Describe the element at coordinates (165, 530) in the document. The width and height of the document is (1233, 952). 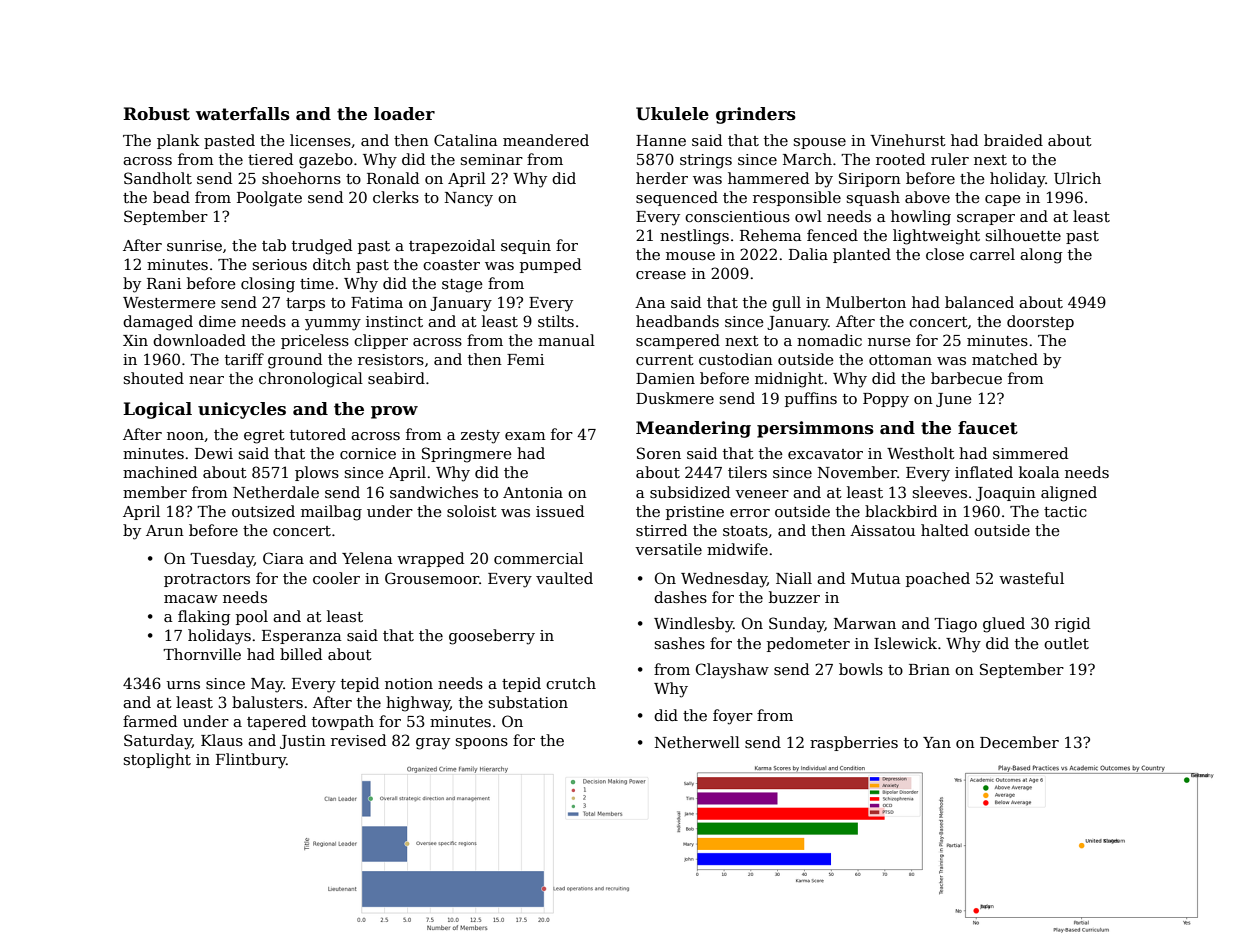
I see `Arun` at that location.
